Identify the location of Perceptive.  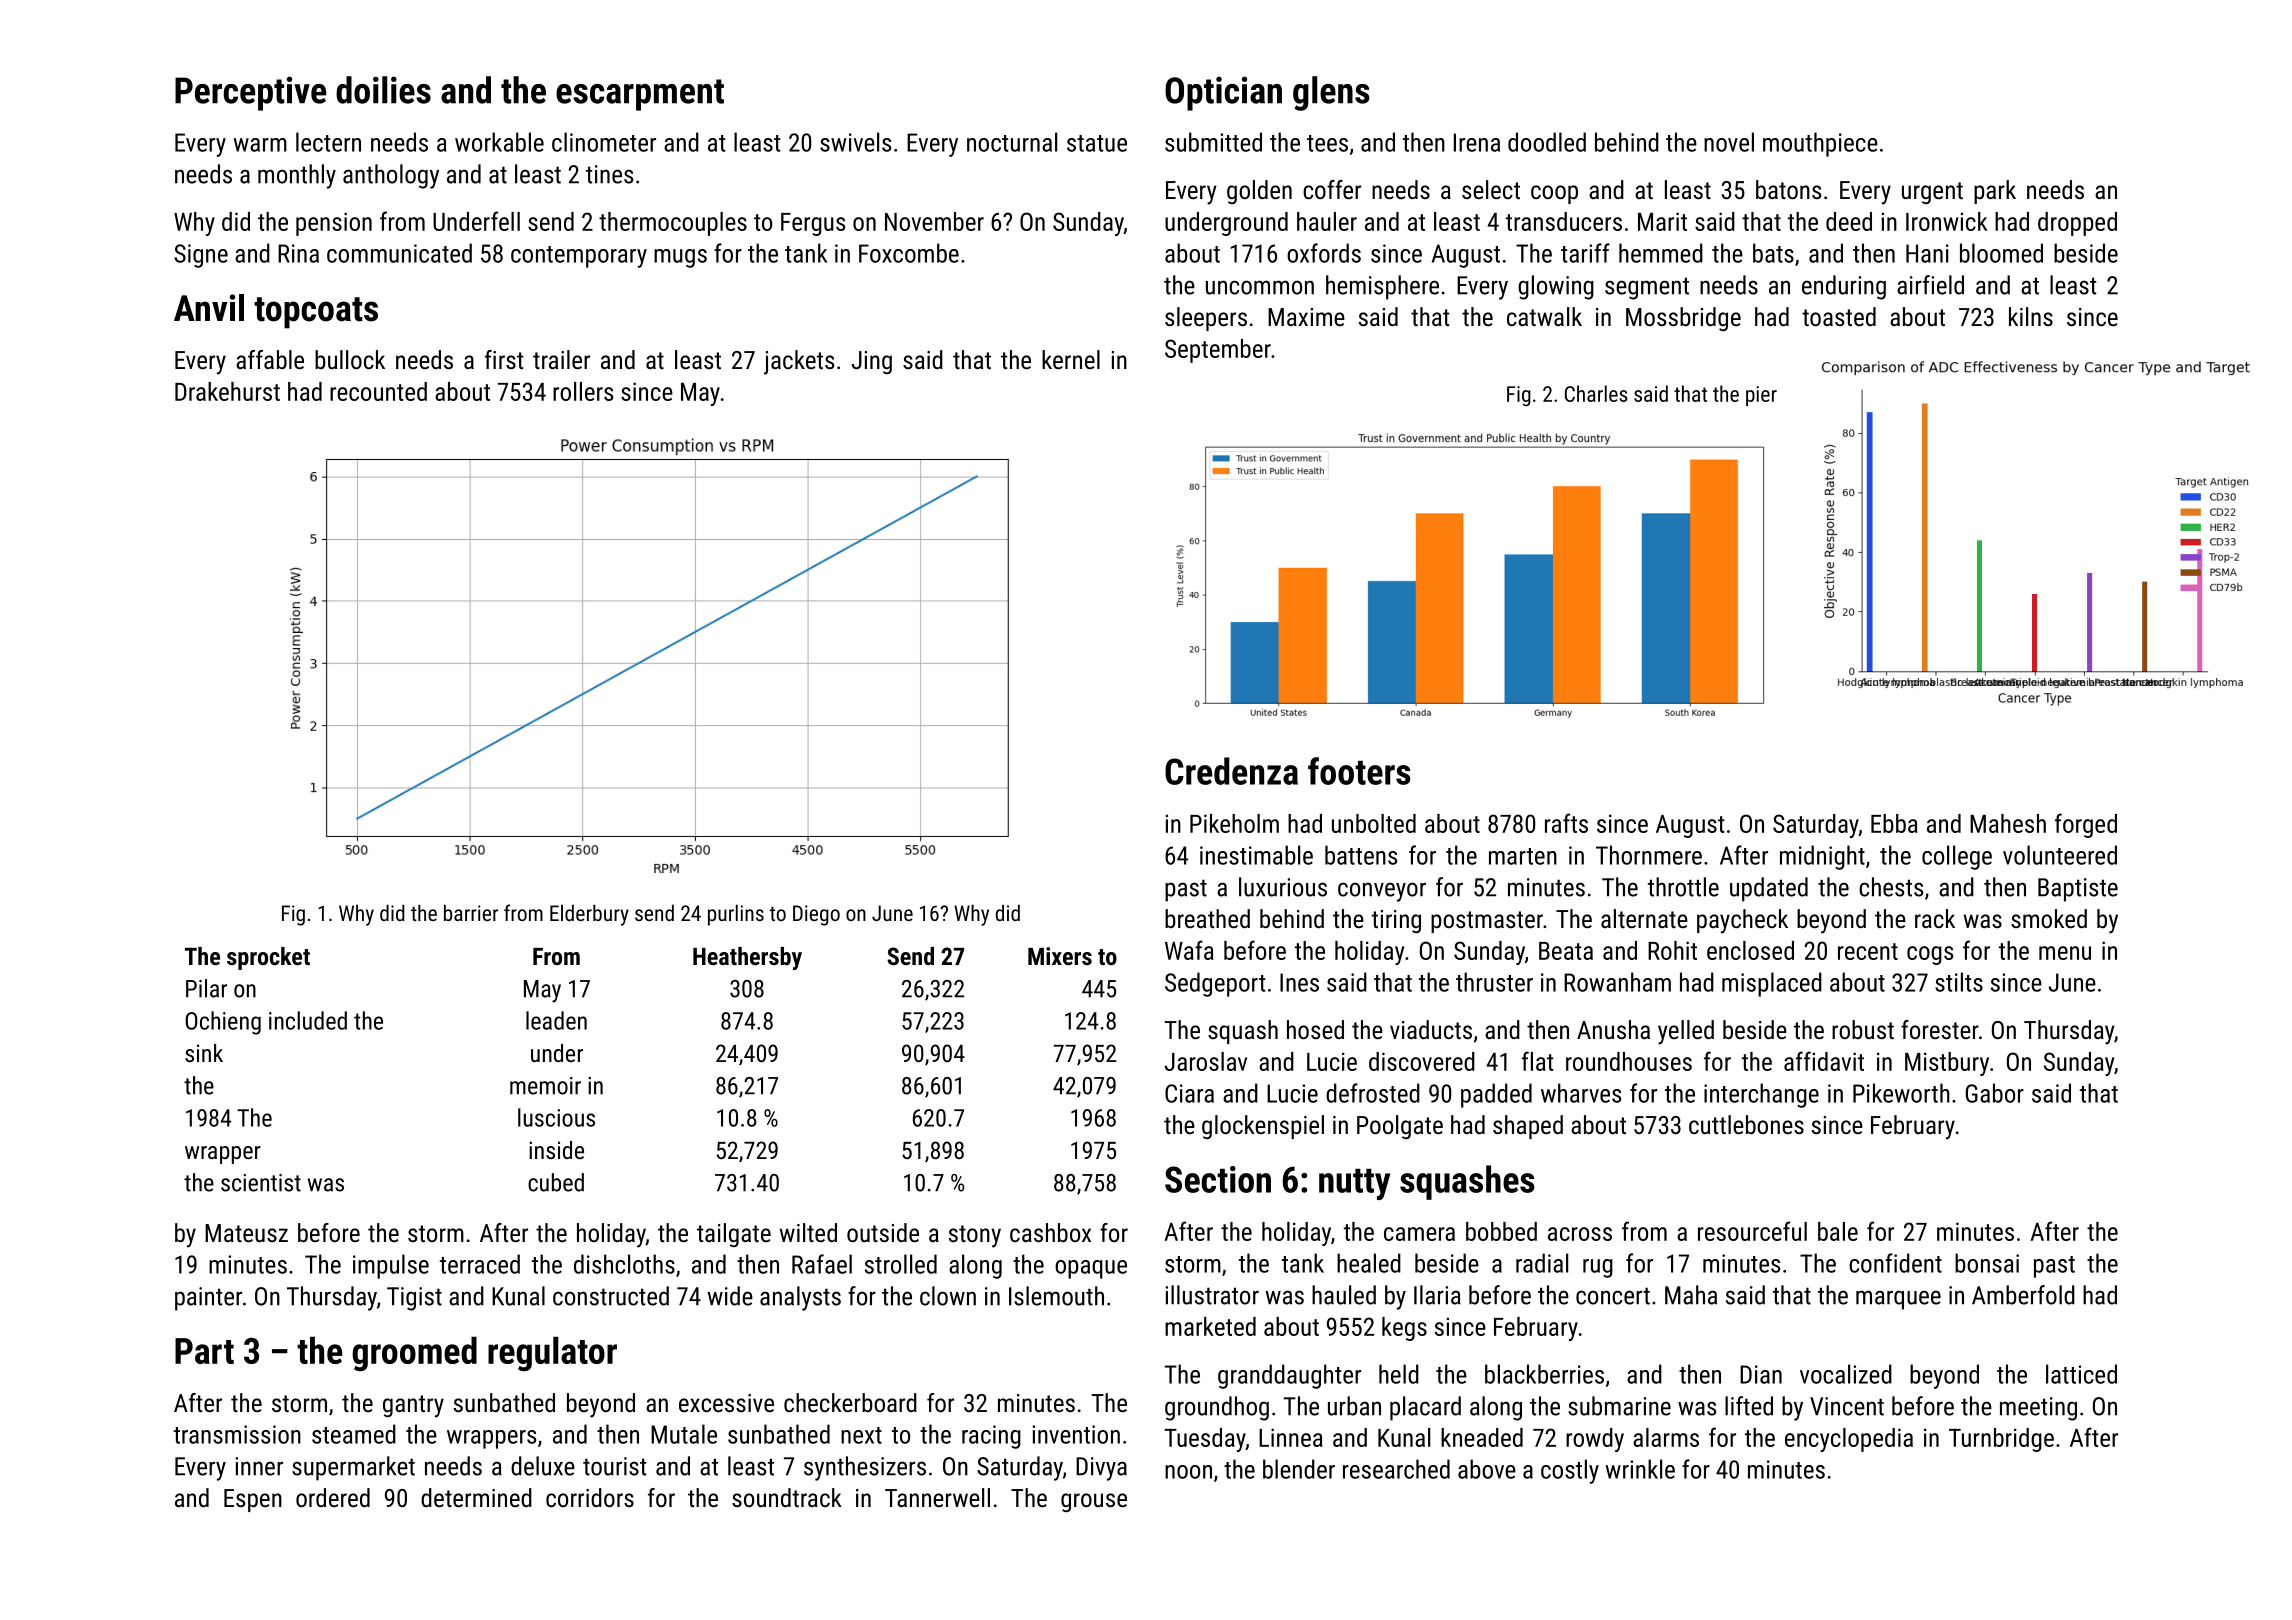
(250, 93).
